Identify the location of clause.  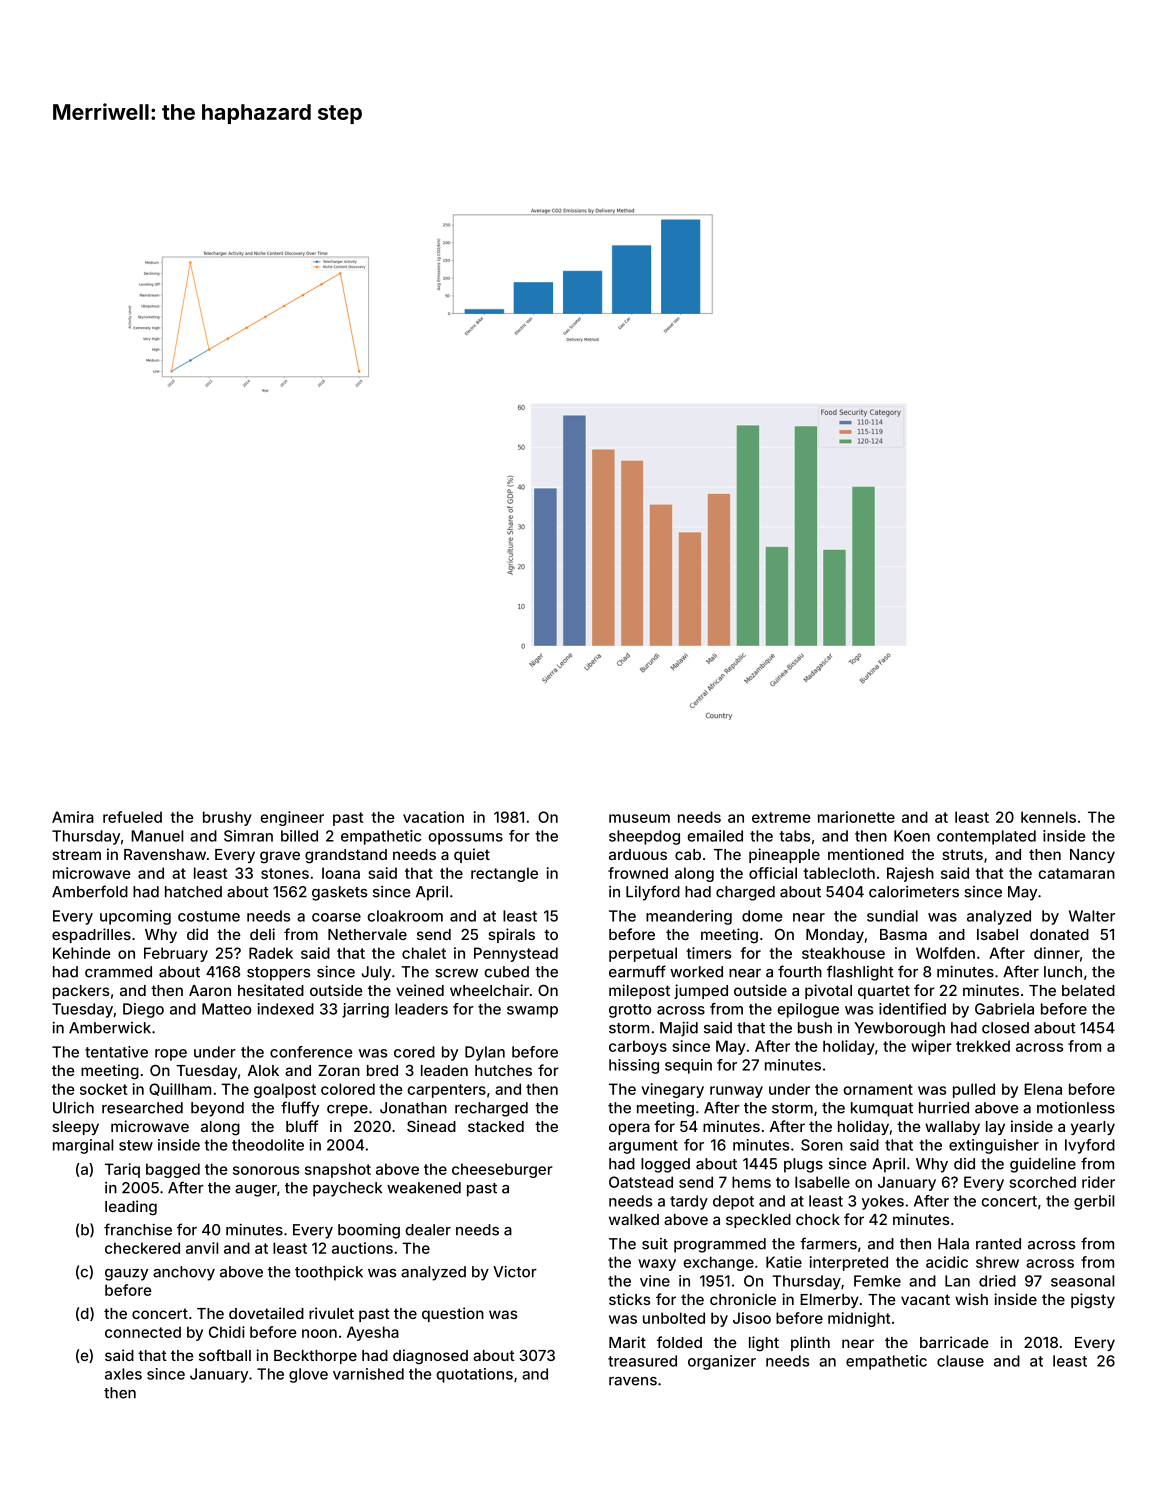
(960, 1361).
